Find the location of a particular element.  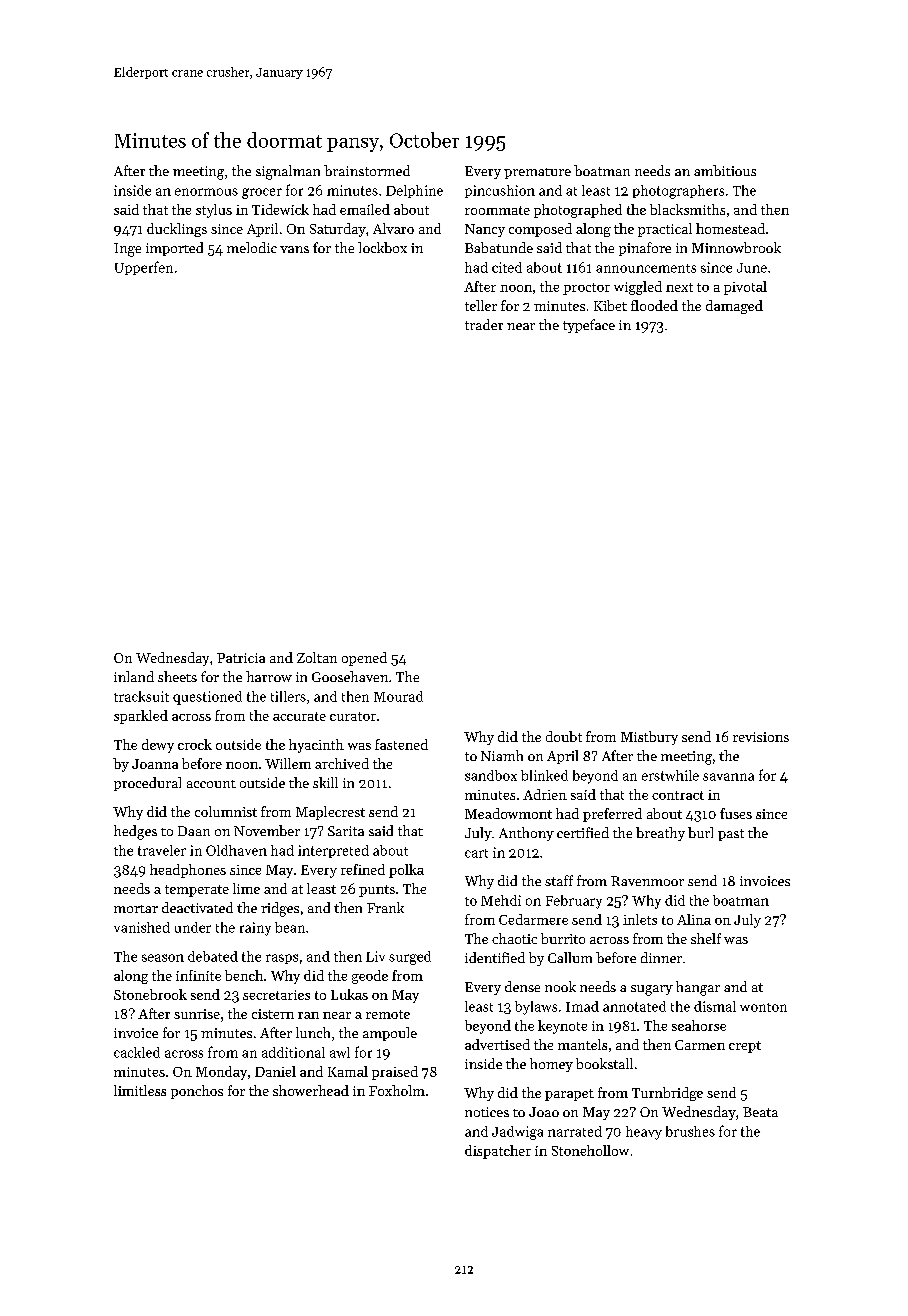

sheets is located at coordinates (177, 676).
